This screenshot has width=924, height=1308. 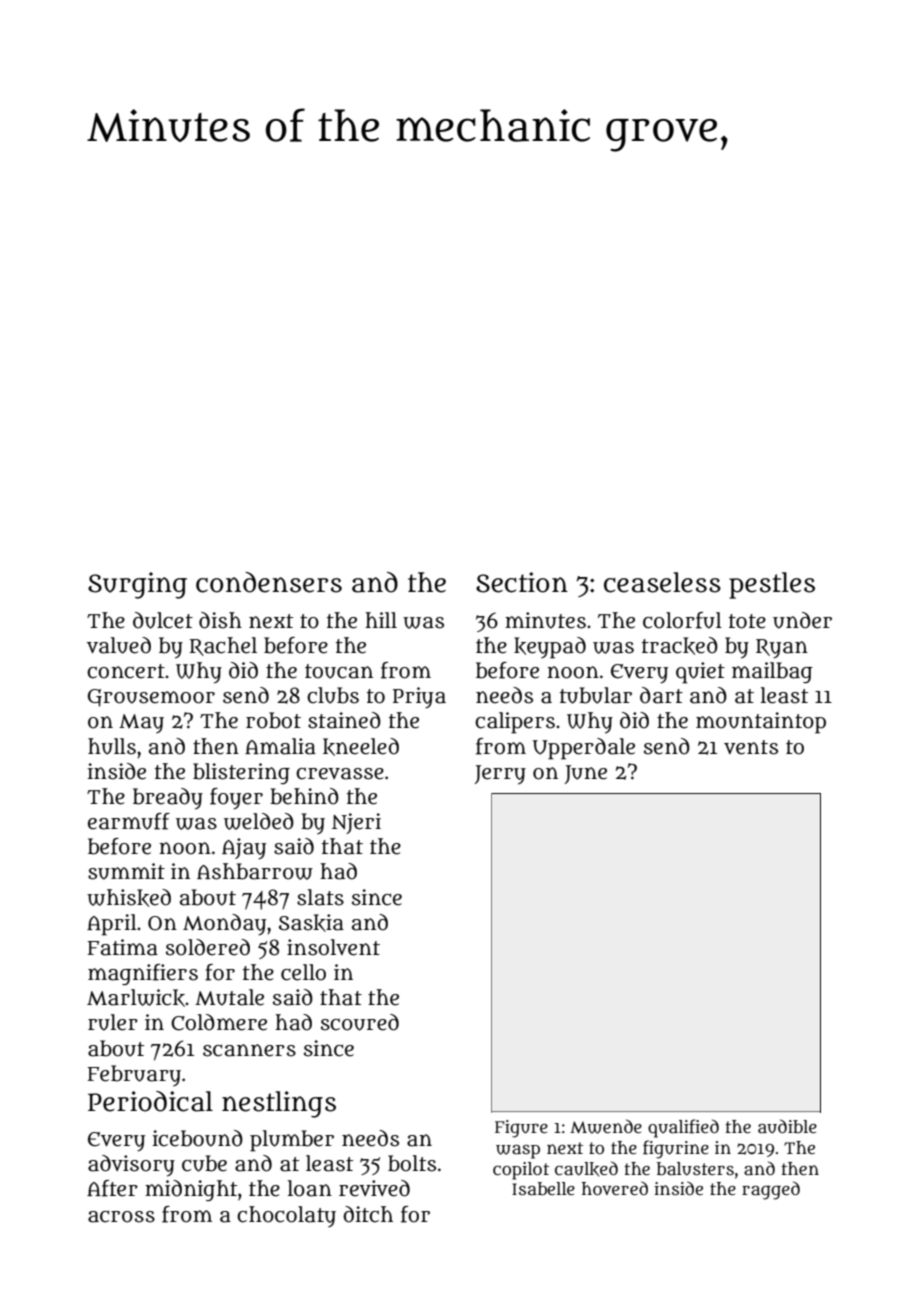 What do you see at coordinates (522, 582) in the screenshot?
I see `Section` at bounding box center [522, 582].
